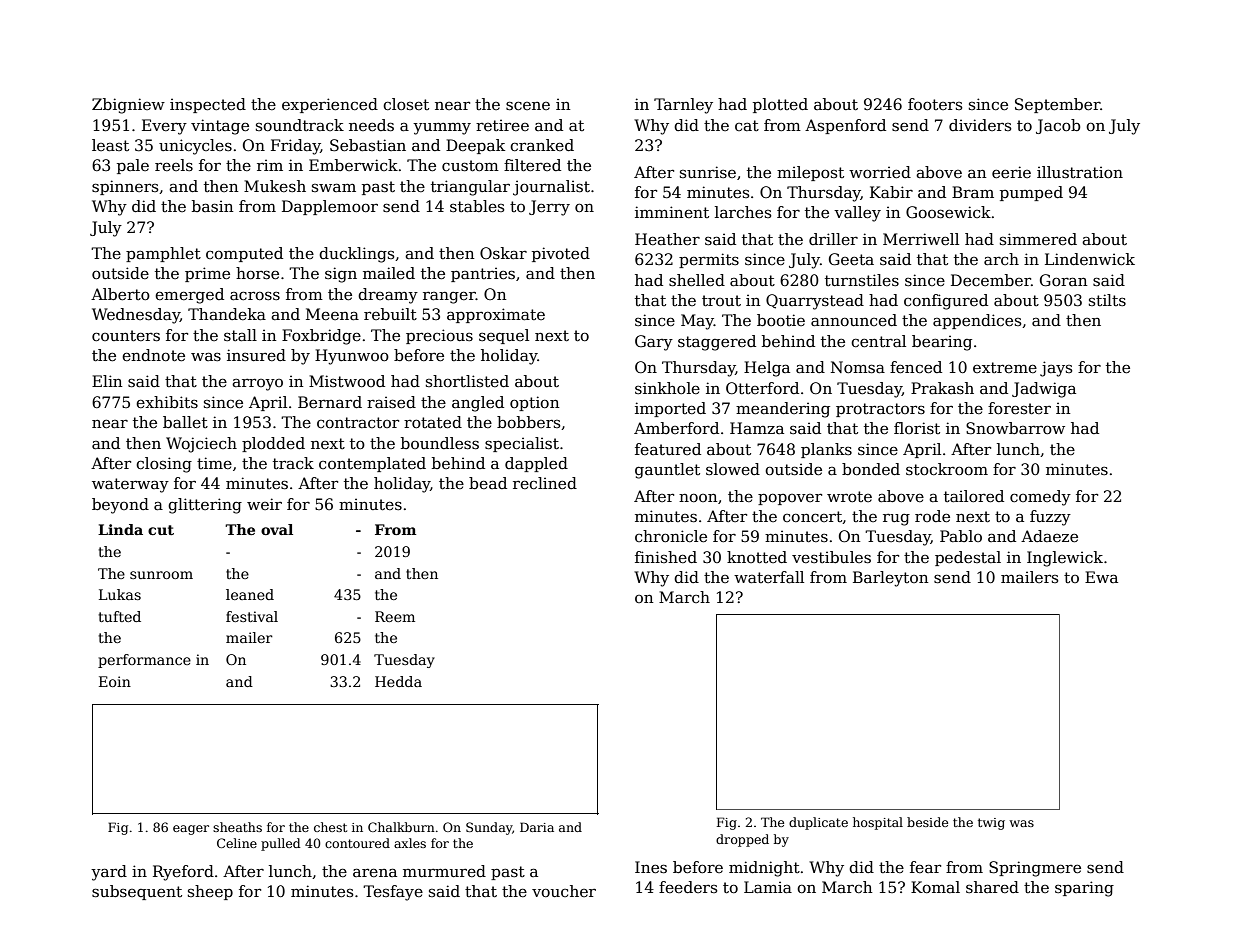 This page has height=952, width=1233. I want to click on Barleyton, so click(890, 579).
